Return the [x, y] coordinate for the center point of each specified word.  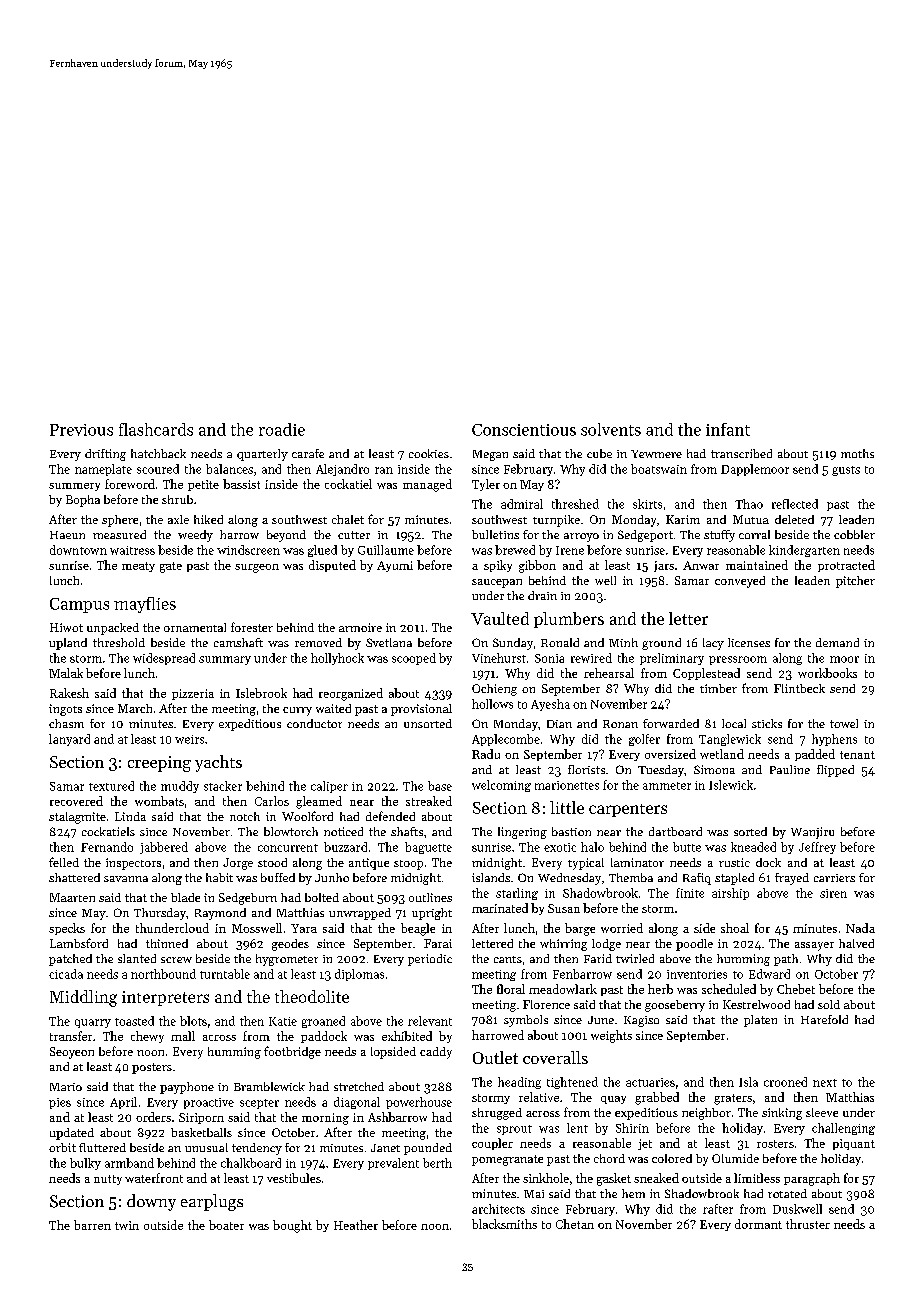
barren [92, 1225]
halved [856, 943]
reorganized [351, 694]
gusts [846, 471]
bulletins [495, 534]
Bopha [83, 501]
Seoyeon [72, 1053]
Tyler [486, 485]
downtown [78, 550]
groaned [323, 1022]
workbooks [827, 673]
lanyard [69, 740]
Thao [749, 504]
